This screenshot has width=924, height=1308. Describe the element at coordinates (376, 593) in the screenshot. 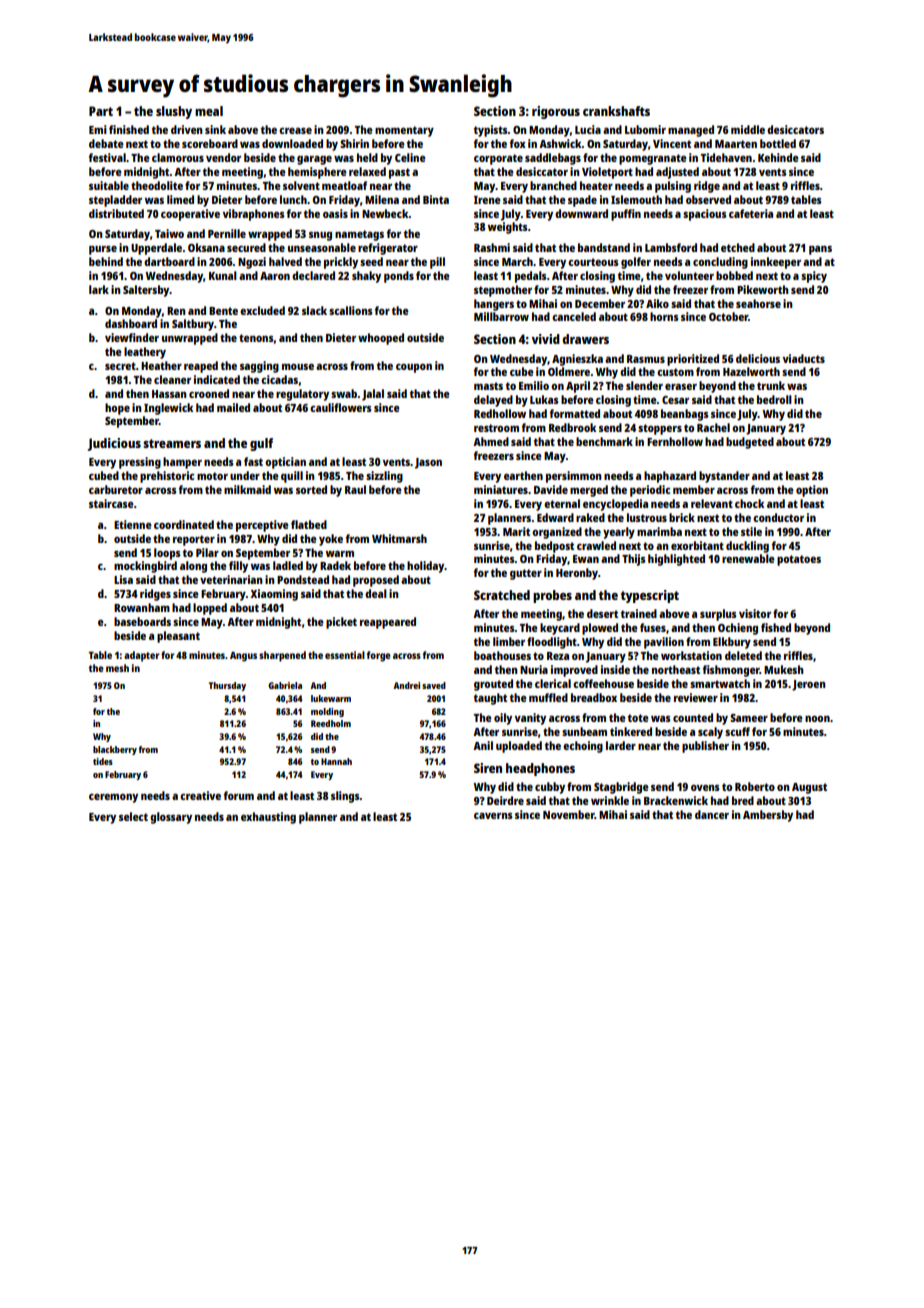

I see `deal` at that location.
